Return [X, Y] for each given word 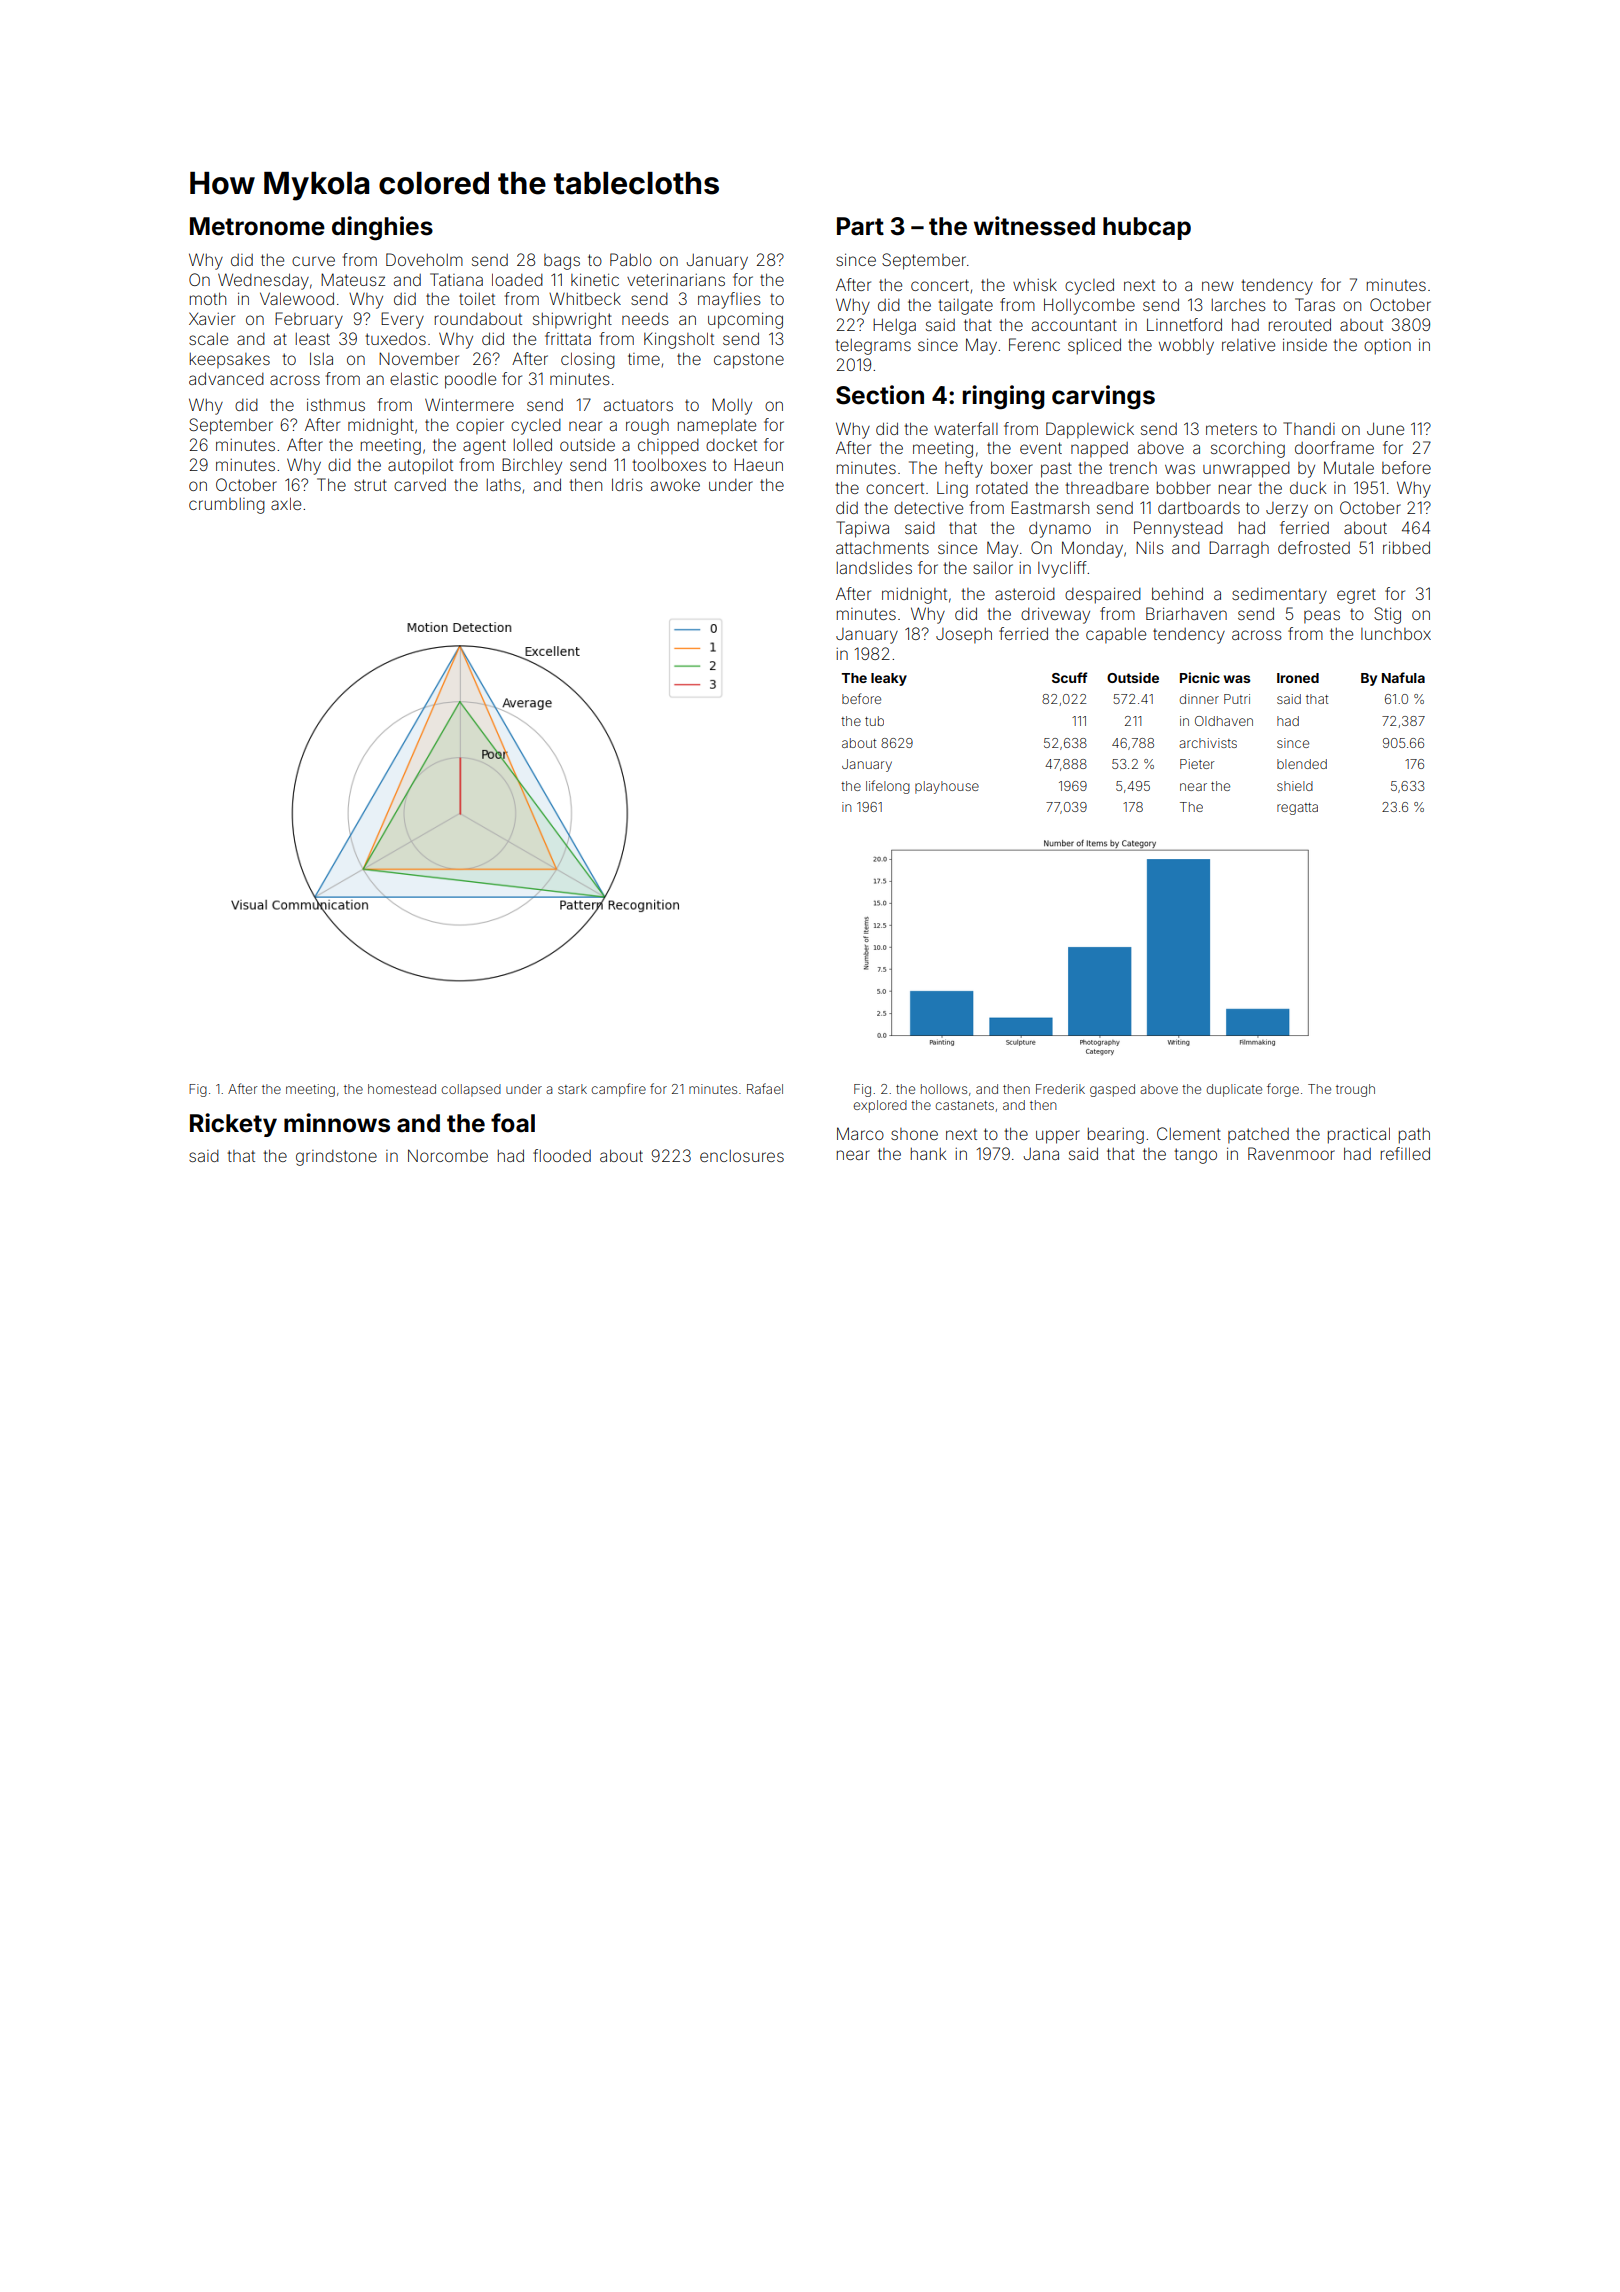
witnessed [1034, 226]
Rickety [233, 1125]
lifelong [888, 787]
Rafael [765, 1088]
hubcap [1147, 228]
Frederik [1060, 1089]
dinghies [382, 228]
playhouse [947, 787]
